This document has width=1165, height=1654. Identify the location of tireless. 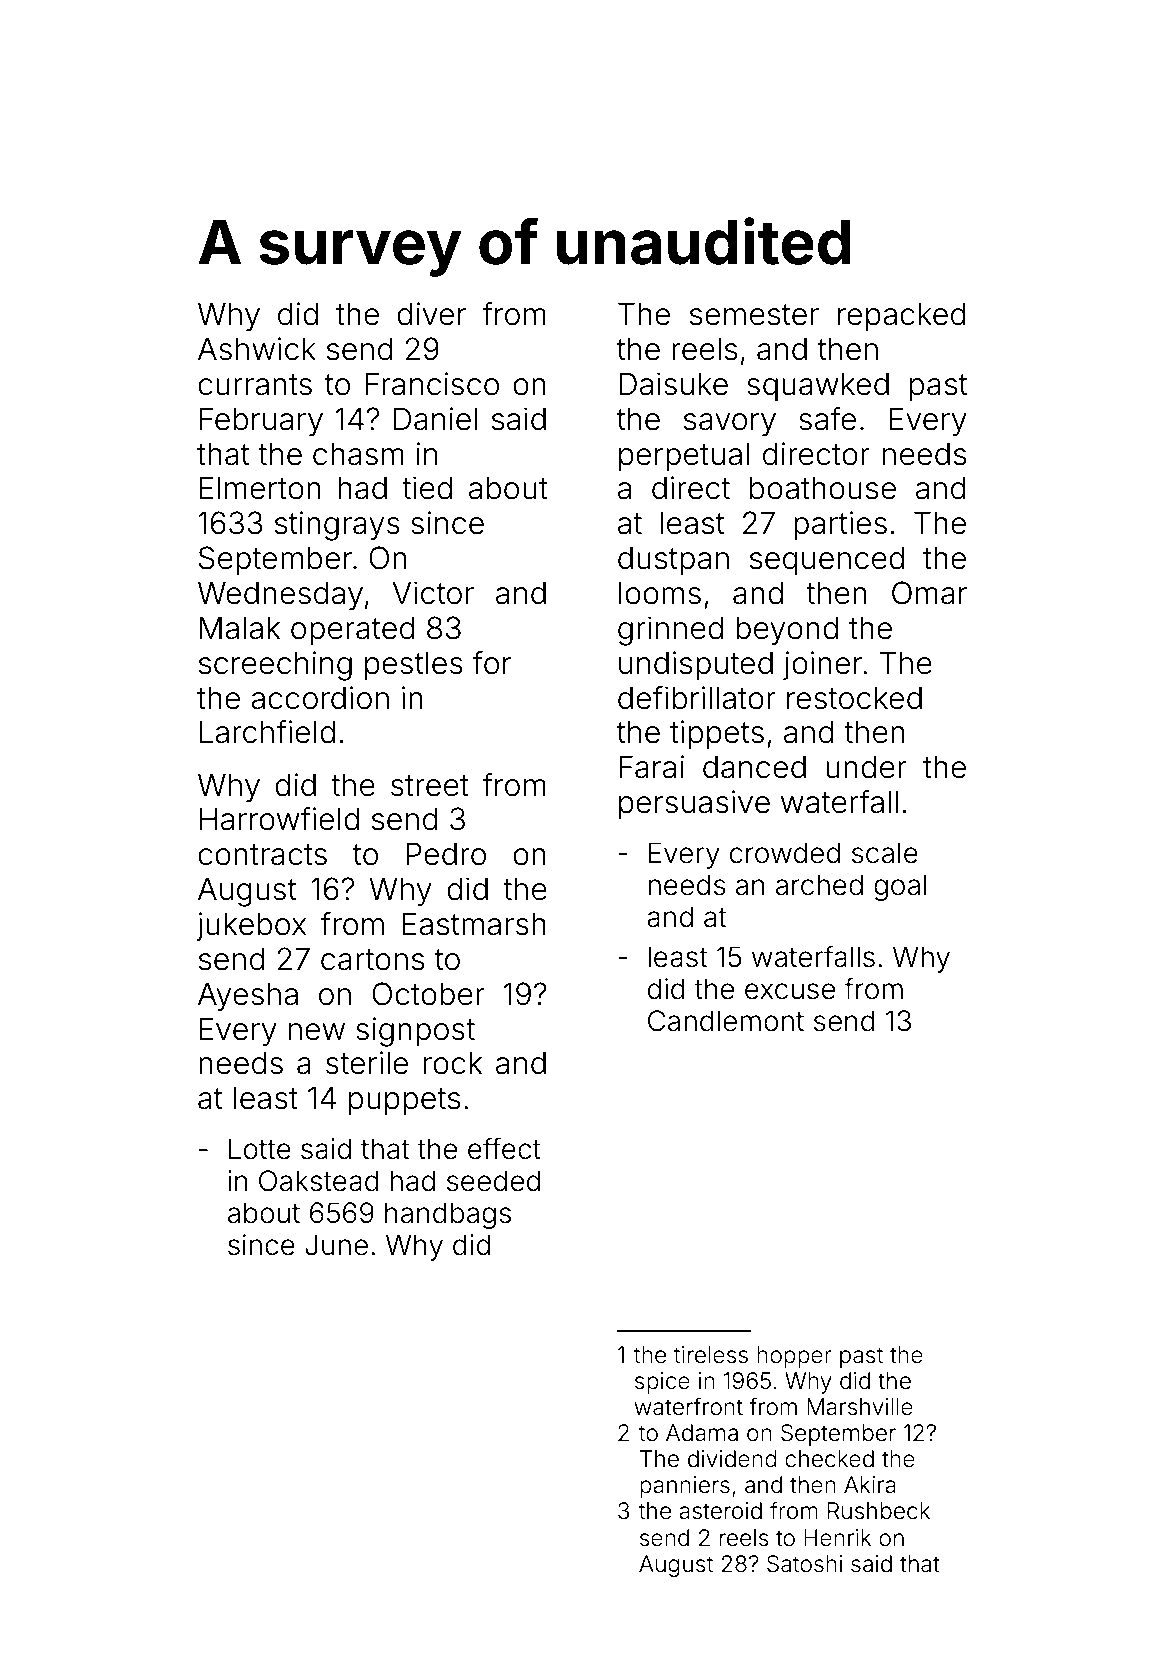
(711, 1355).
